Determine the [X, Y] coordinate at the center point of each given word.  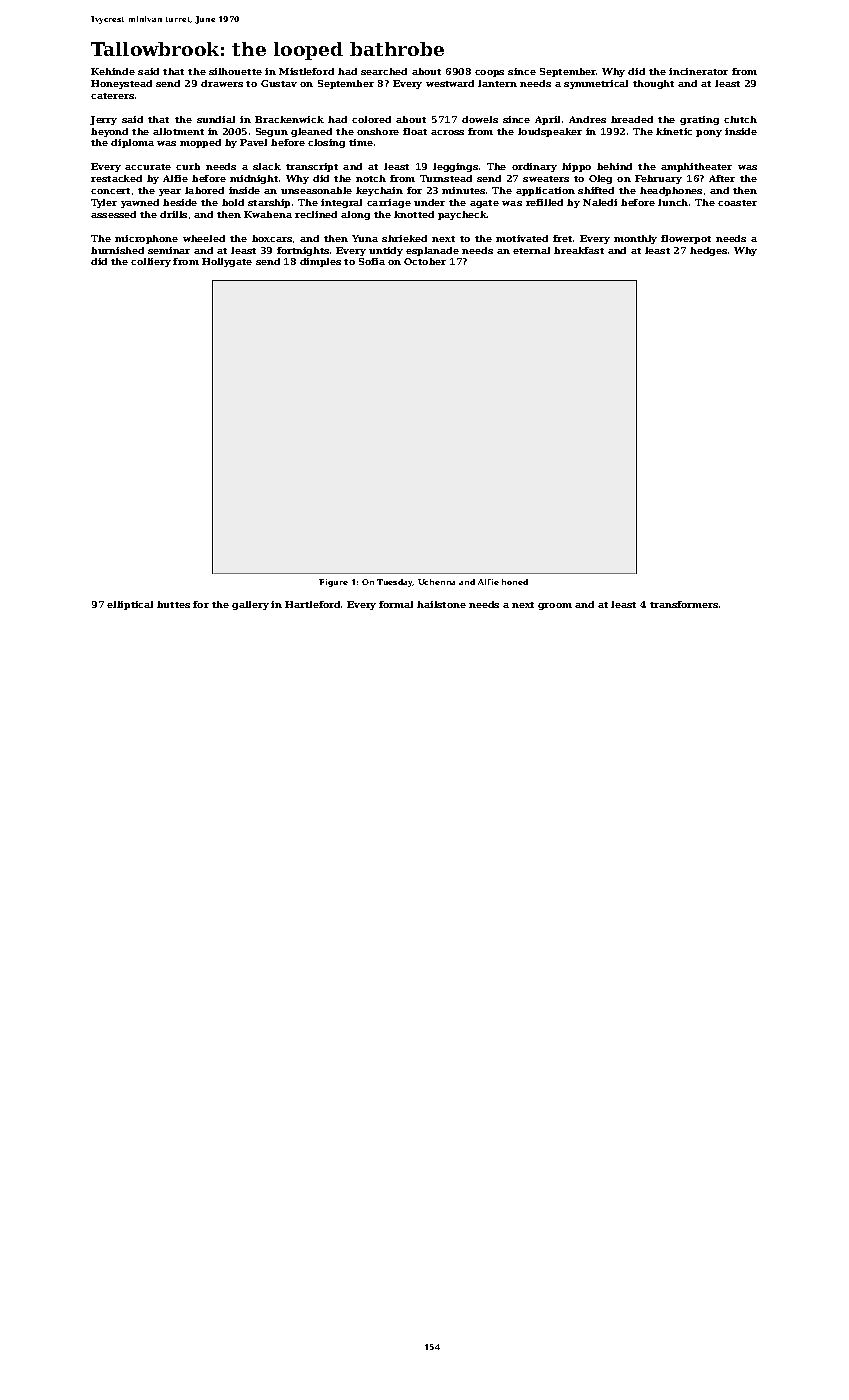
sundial [216, 119]
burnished [117, 250]
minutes [463, 190]
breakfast [579, 250]
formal [396, 604]
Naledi [600, 202]
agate [484, 204]
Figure [333, 583]
